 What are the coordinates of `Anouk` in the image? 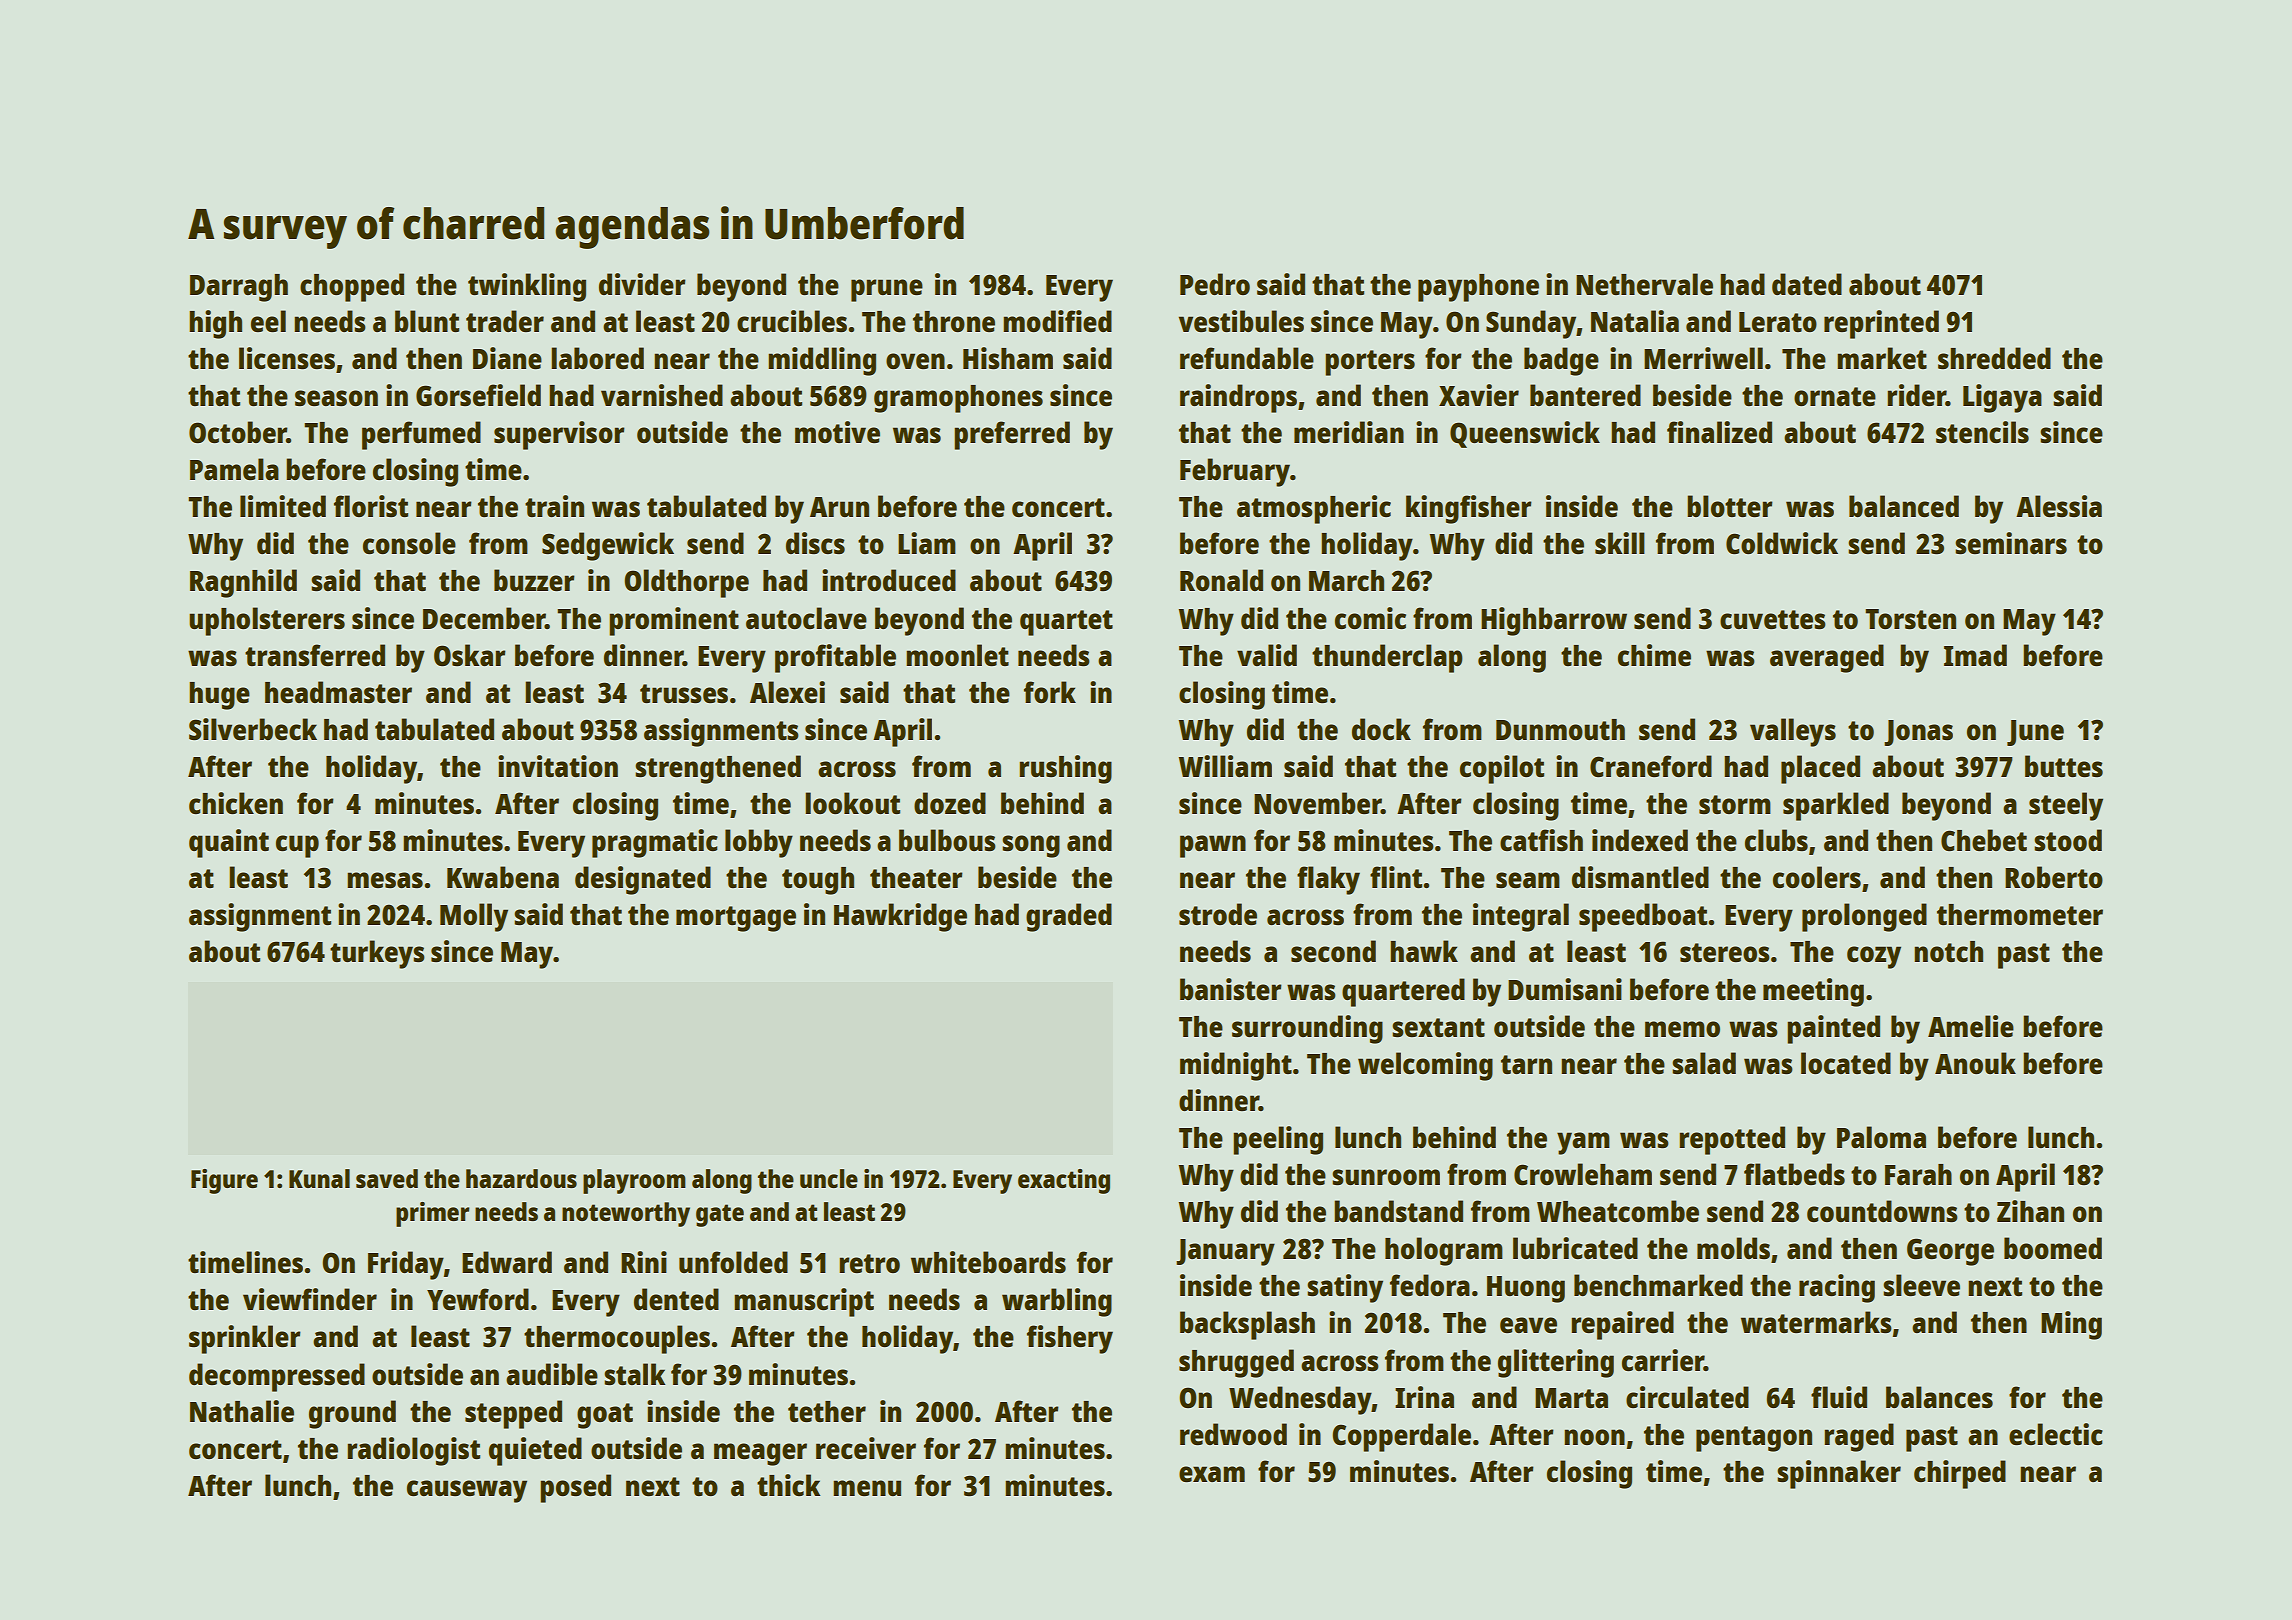 It's located at (1975, 1063).
